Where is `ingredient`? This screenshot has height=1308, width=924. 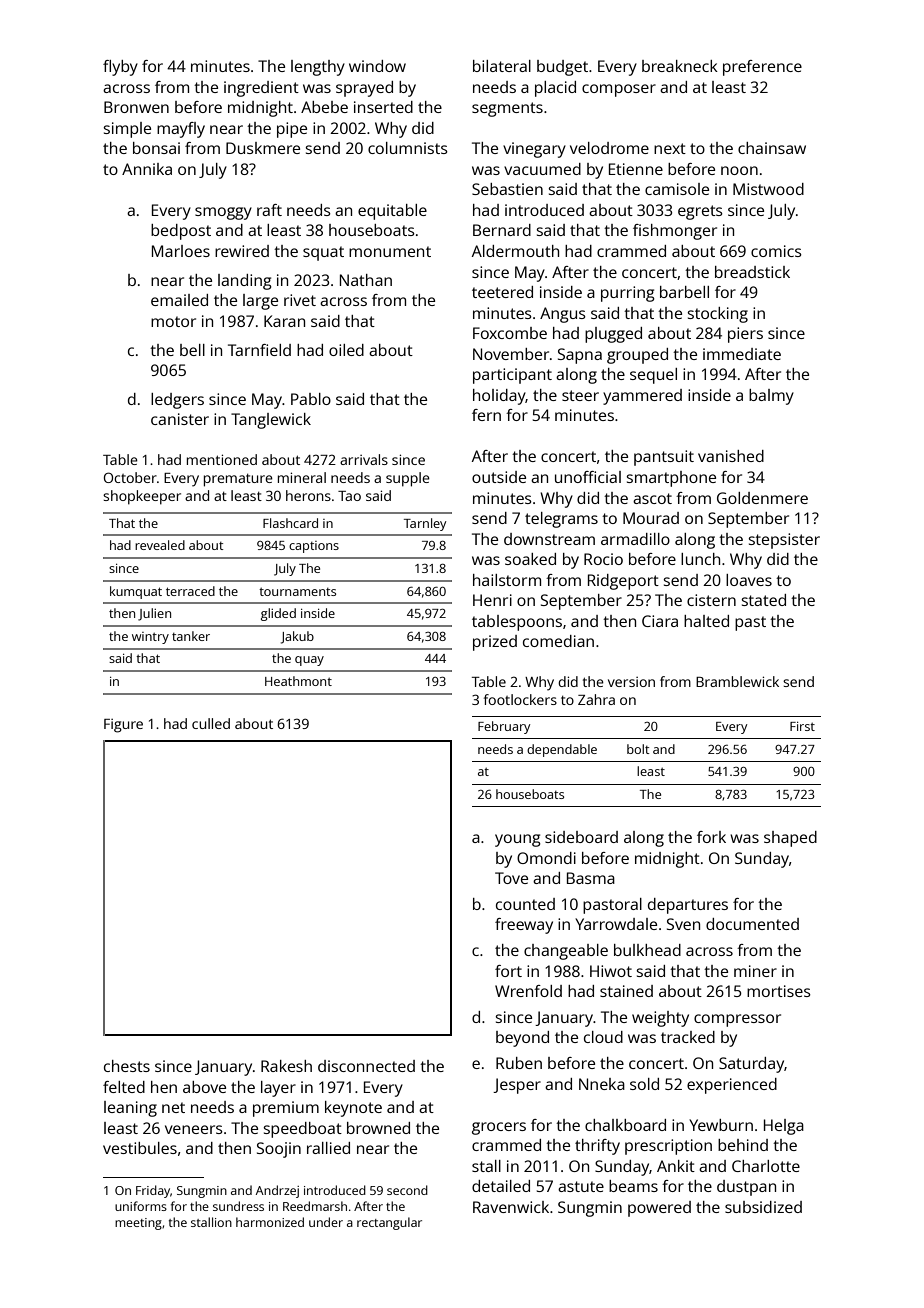 ingredient is located at coordinates (261, 89).
